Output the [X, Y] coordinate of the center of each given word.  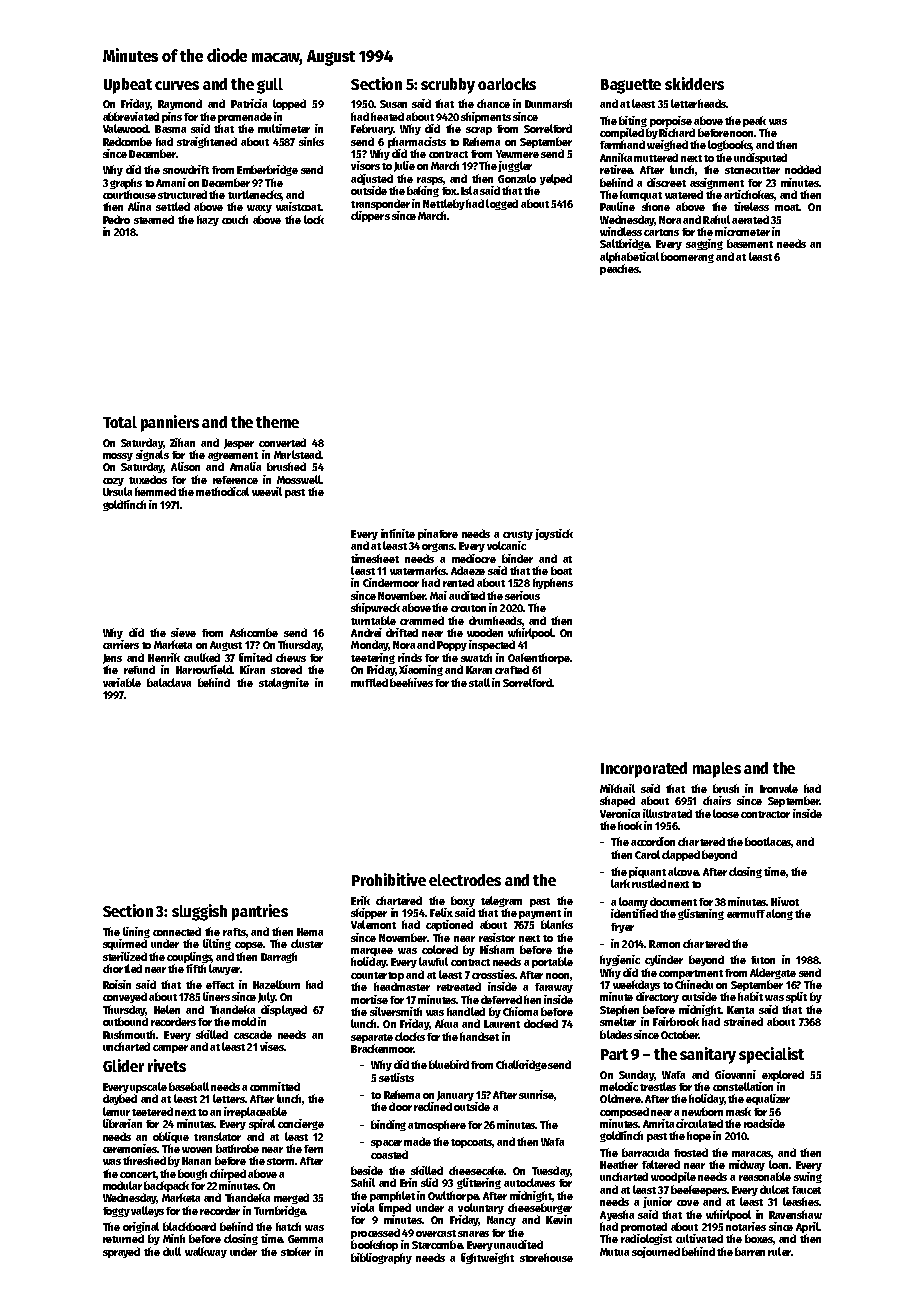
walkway [206, 1252]
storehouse [546, 1257]
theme [277, 422]
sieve [183, 632]
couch [235, 219]
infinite [398, 533]
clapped [681, 855]
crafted [512, 669]
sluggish [199, 912]
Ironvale [779, 788]
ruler [779, 1251]
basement [750, 243]
